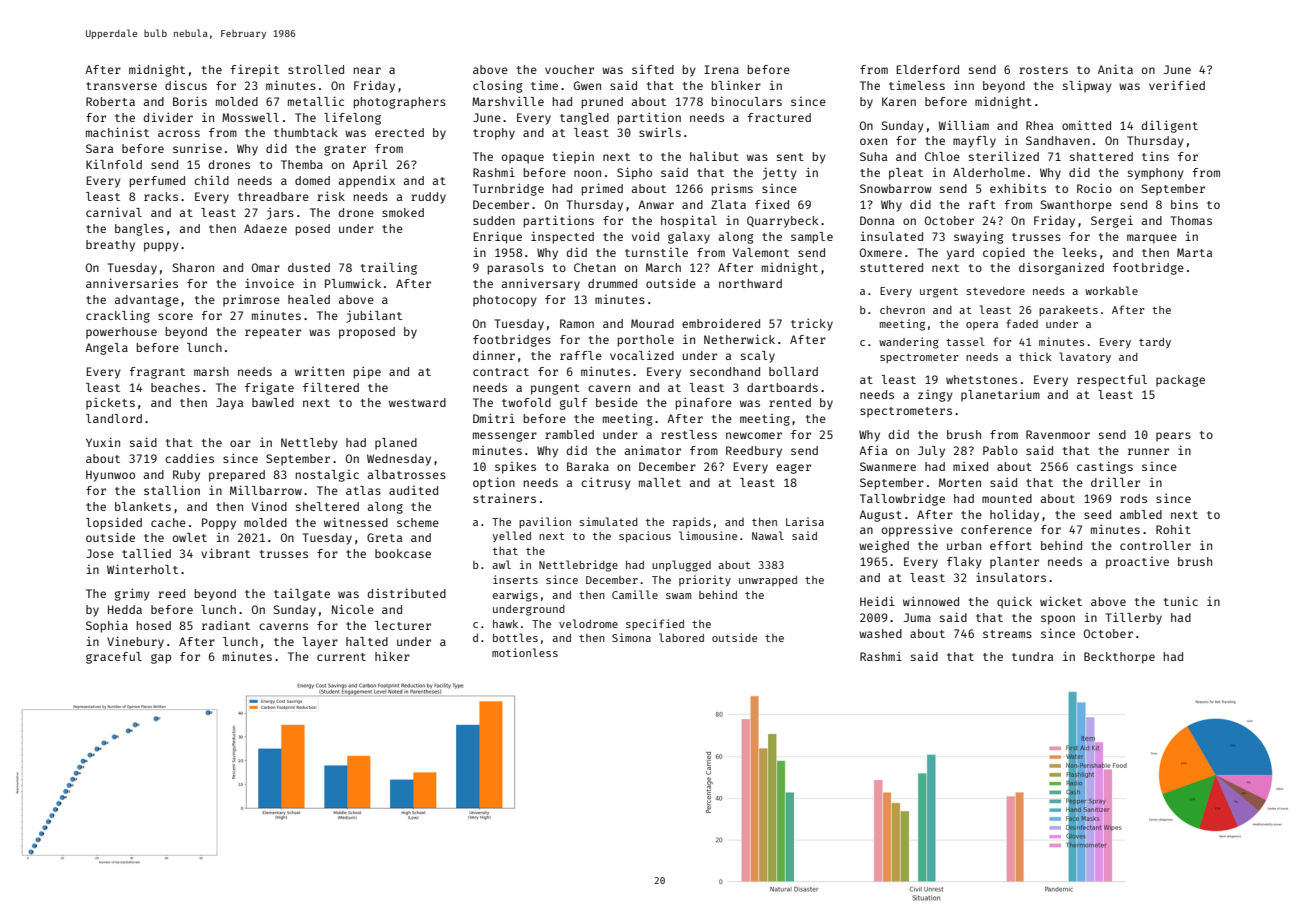  I want to click on anniversaries, so click(132, 283).
